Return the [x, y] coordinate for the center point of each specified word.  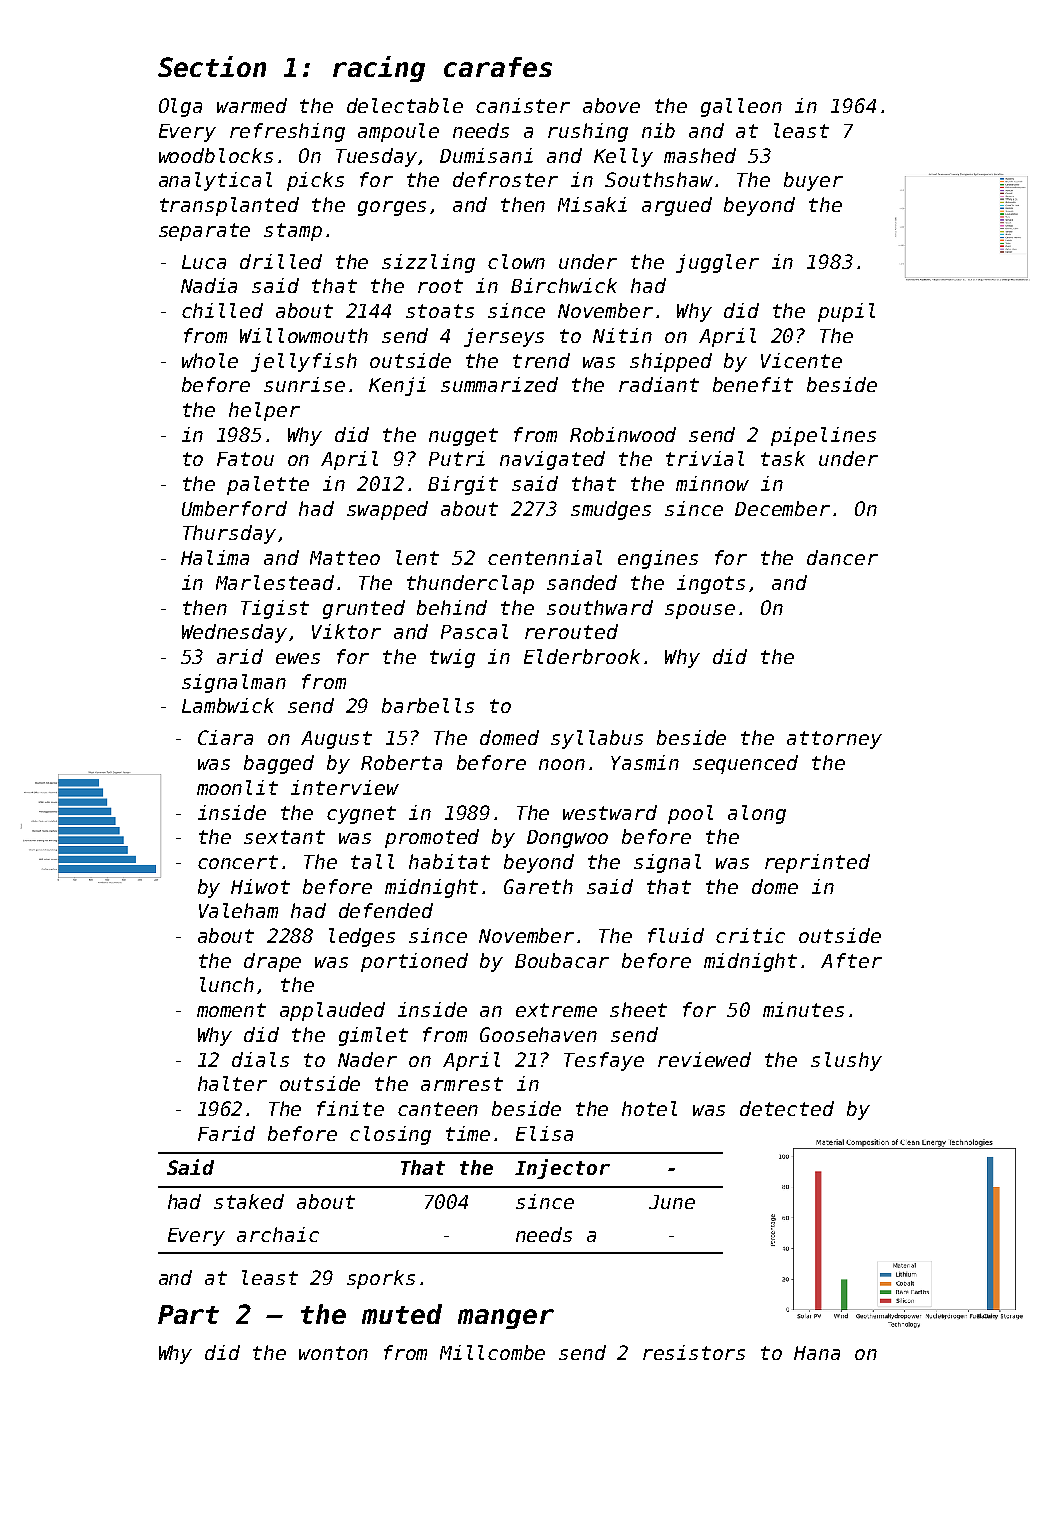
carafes [498, 67]
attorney [834, 740]
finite [350, 1108]
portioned [414, 962]
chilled [222, 310]
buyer [813, 181]
